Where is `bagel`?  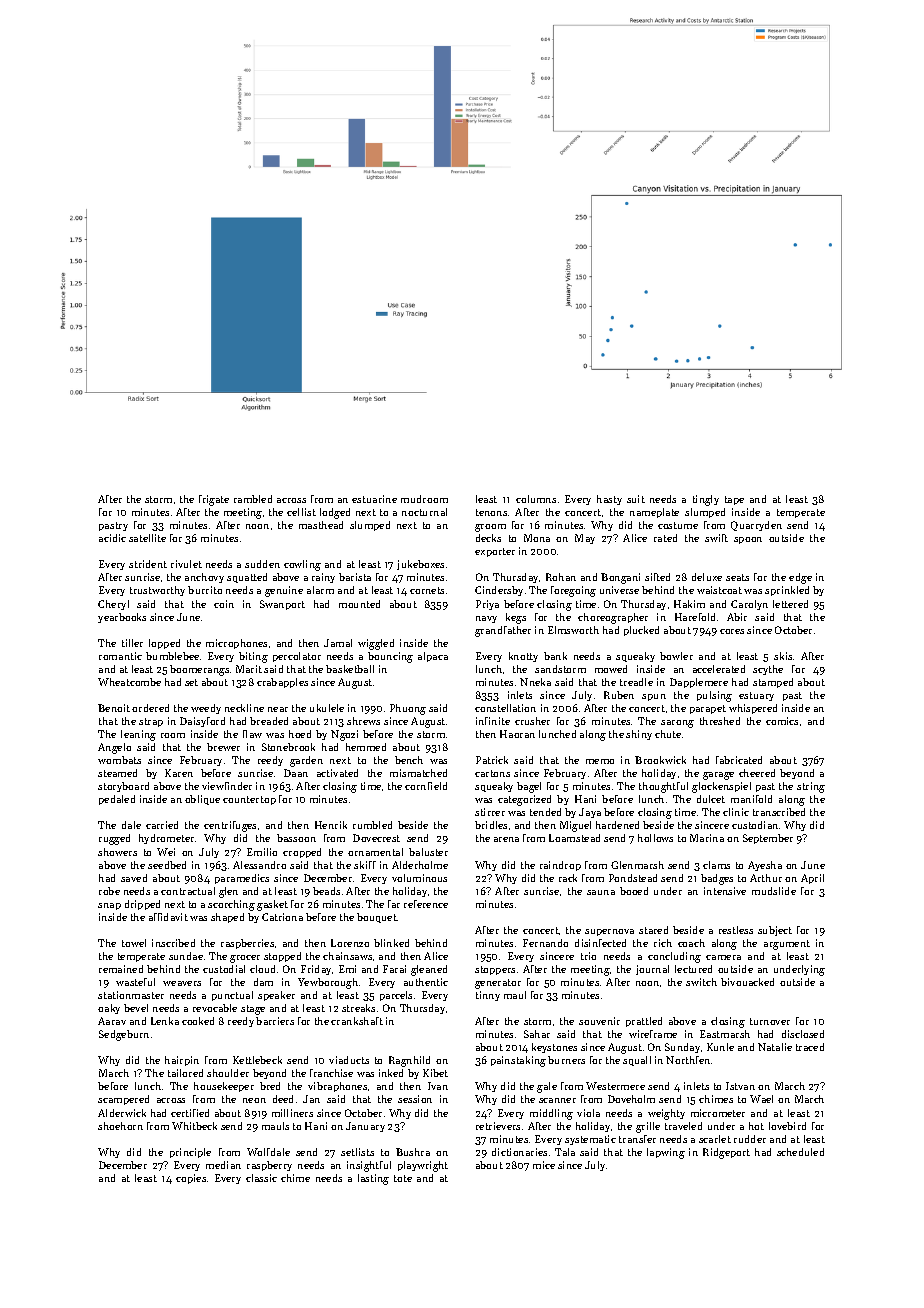 bagel is located at coordinates (529, 787).
